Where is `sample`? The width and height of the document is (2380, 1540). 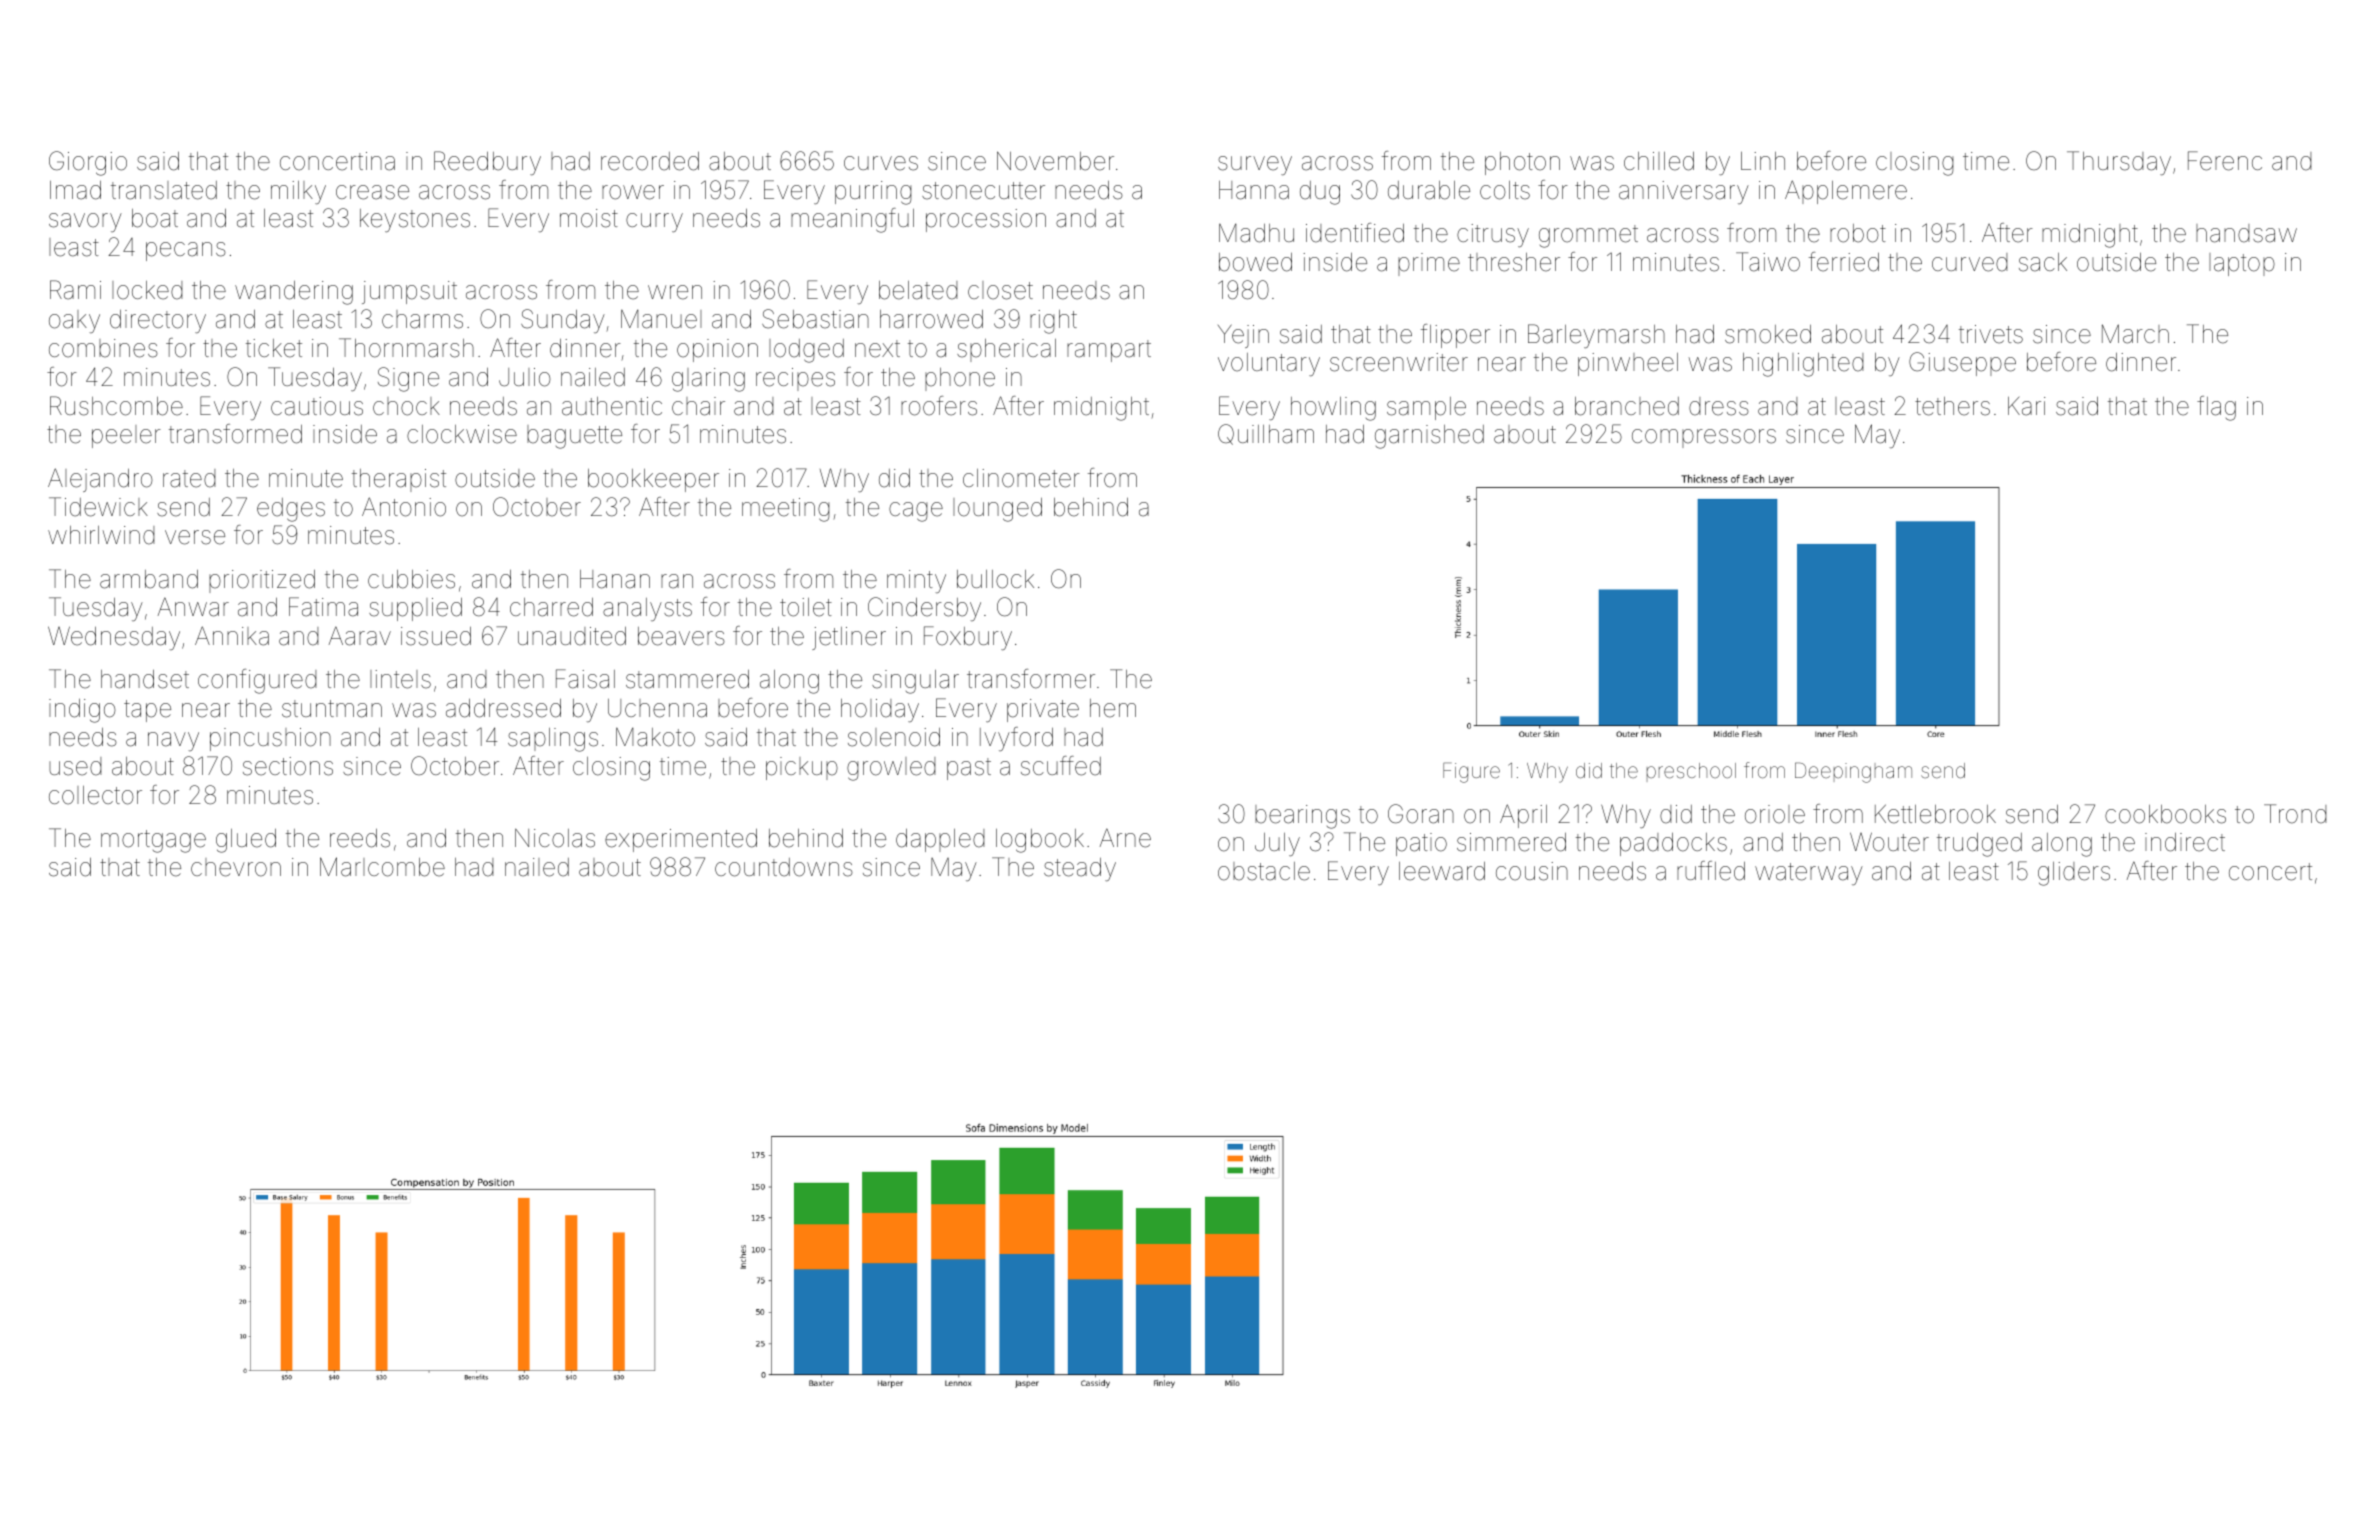 sample is located at coordinates (1426, 408).
